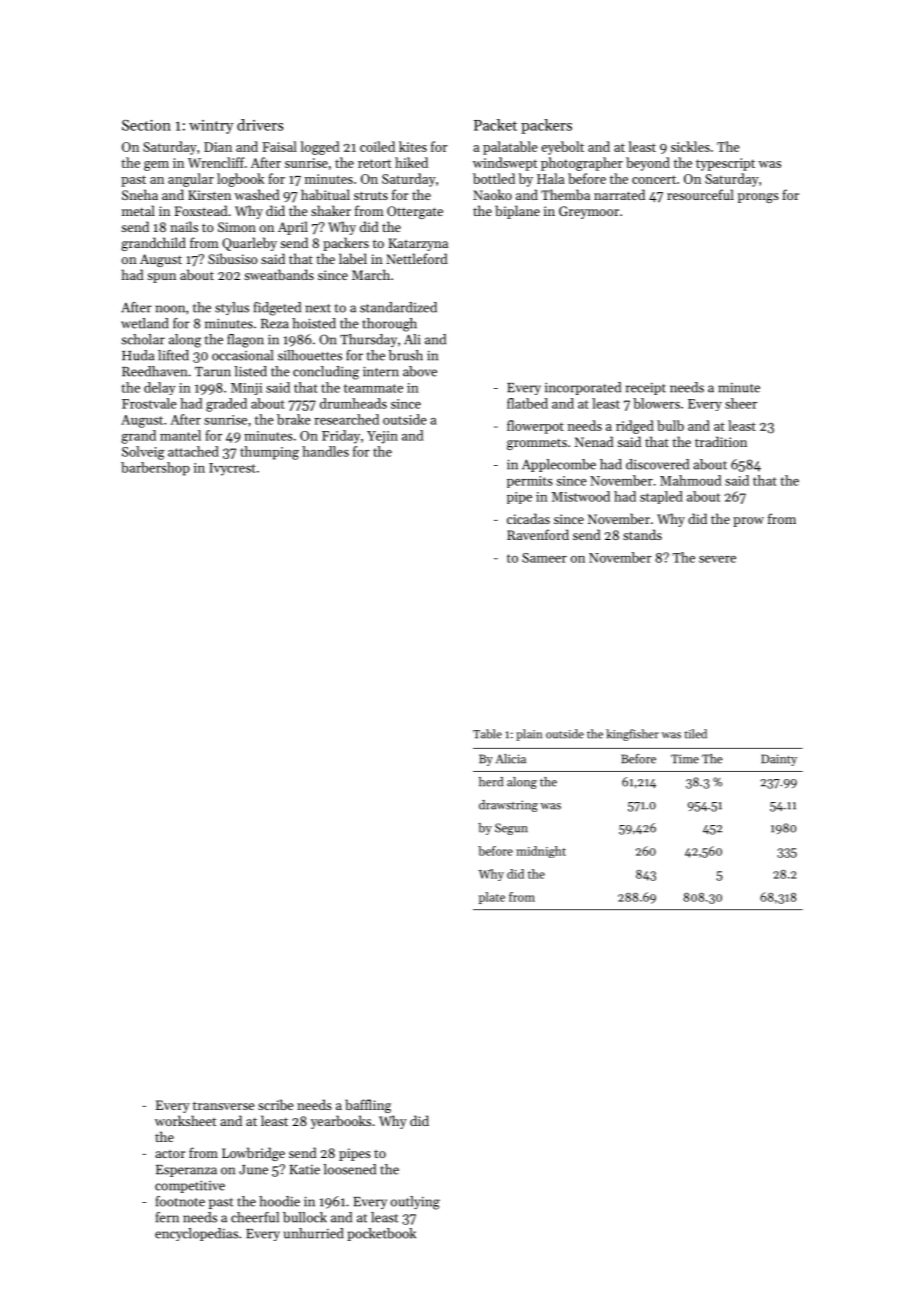 The height and width of the page is (1308, 924). I want to click on kingfisher, so click(632, 735).
